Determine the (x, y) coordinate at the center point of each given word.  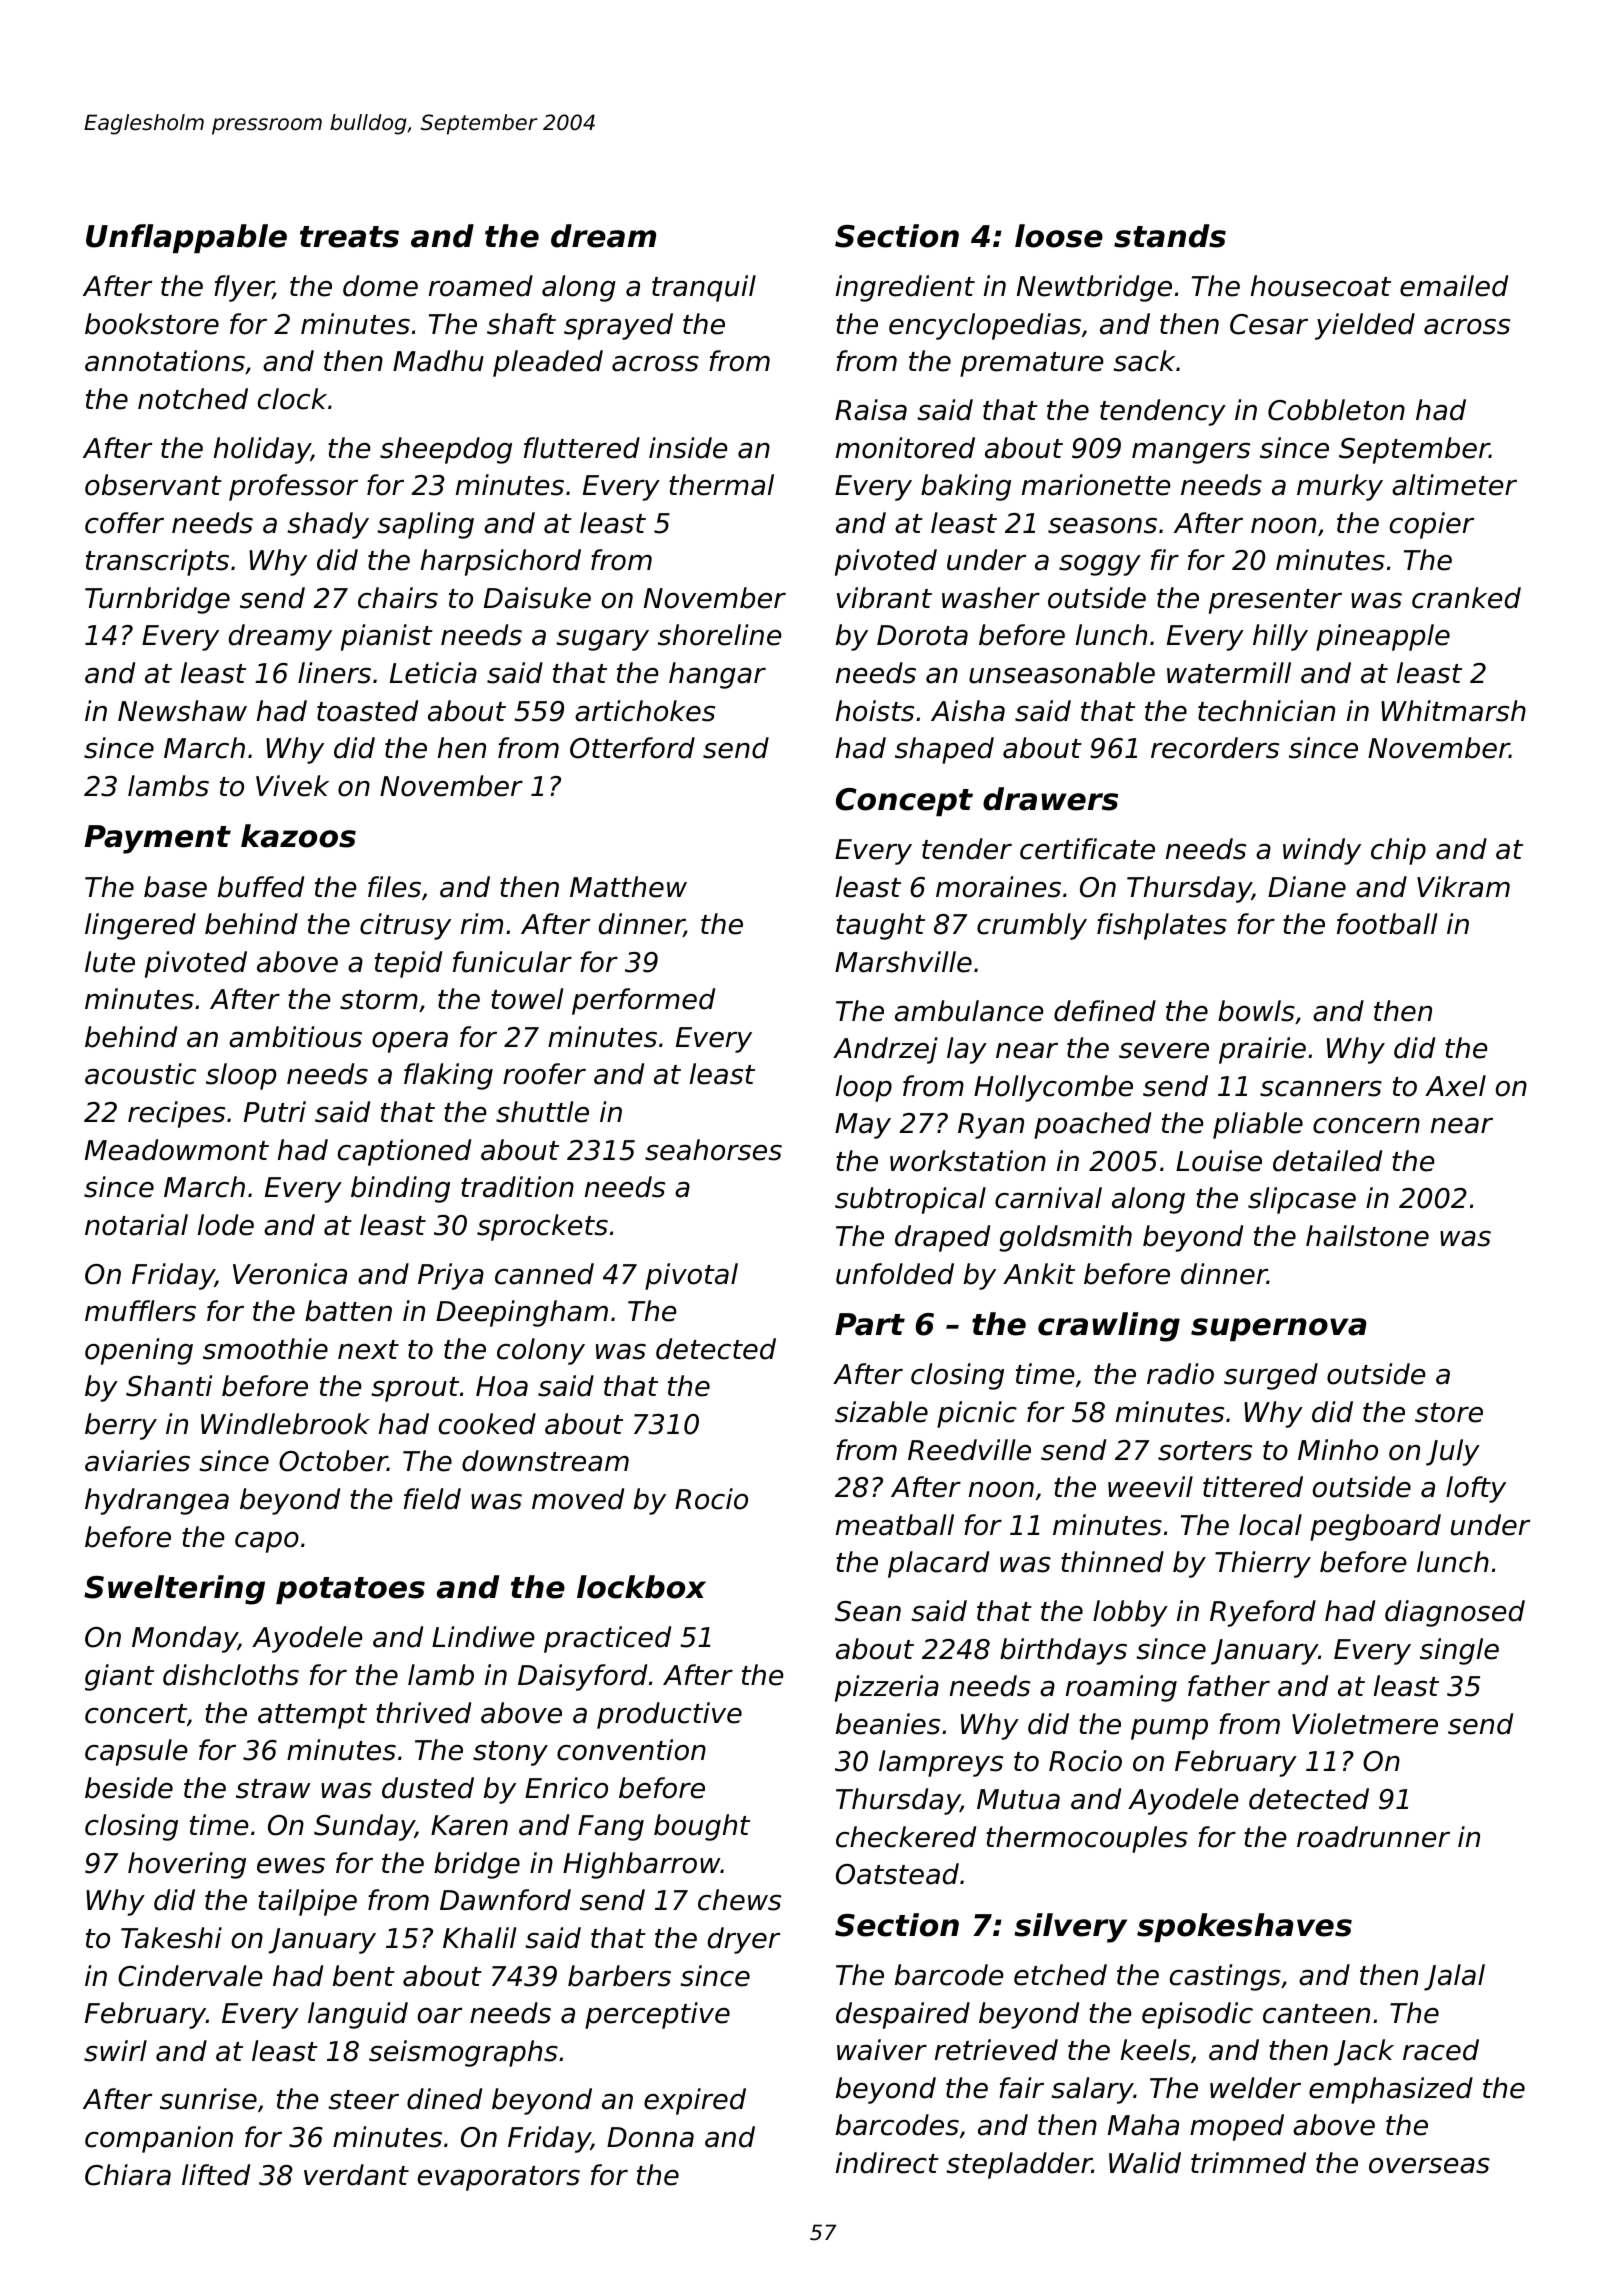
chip (1398, 851)
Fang (611, 1828)
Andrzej (885, 1050)
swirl (115, 2051)
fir (1165, 559)
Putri (275, 1112)
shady (328, 525)
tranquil (704, 288)
